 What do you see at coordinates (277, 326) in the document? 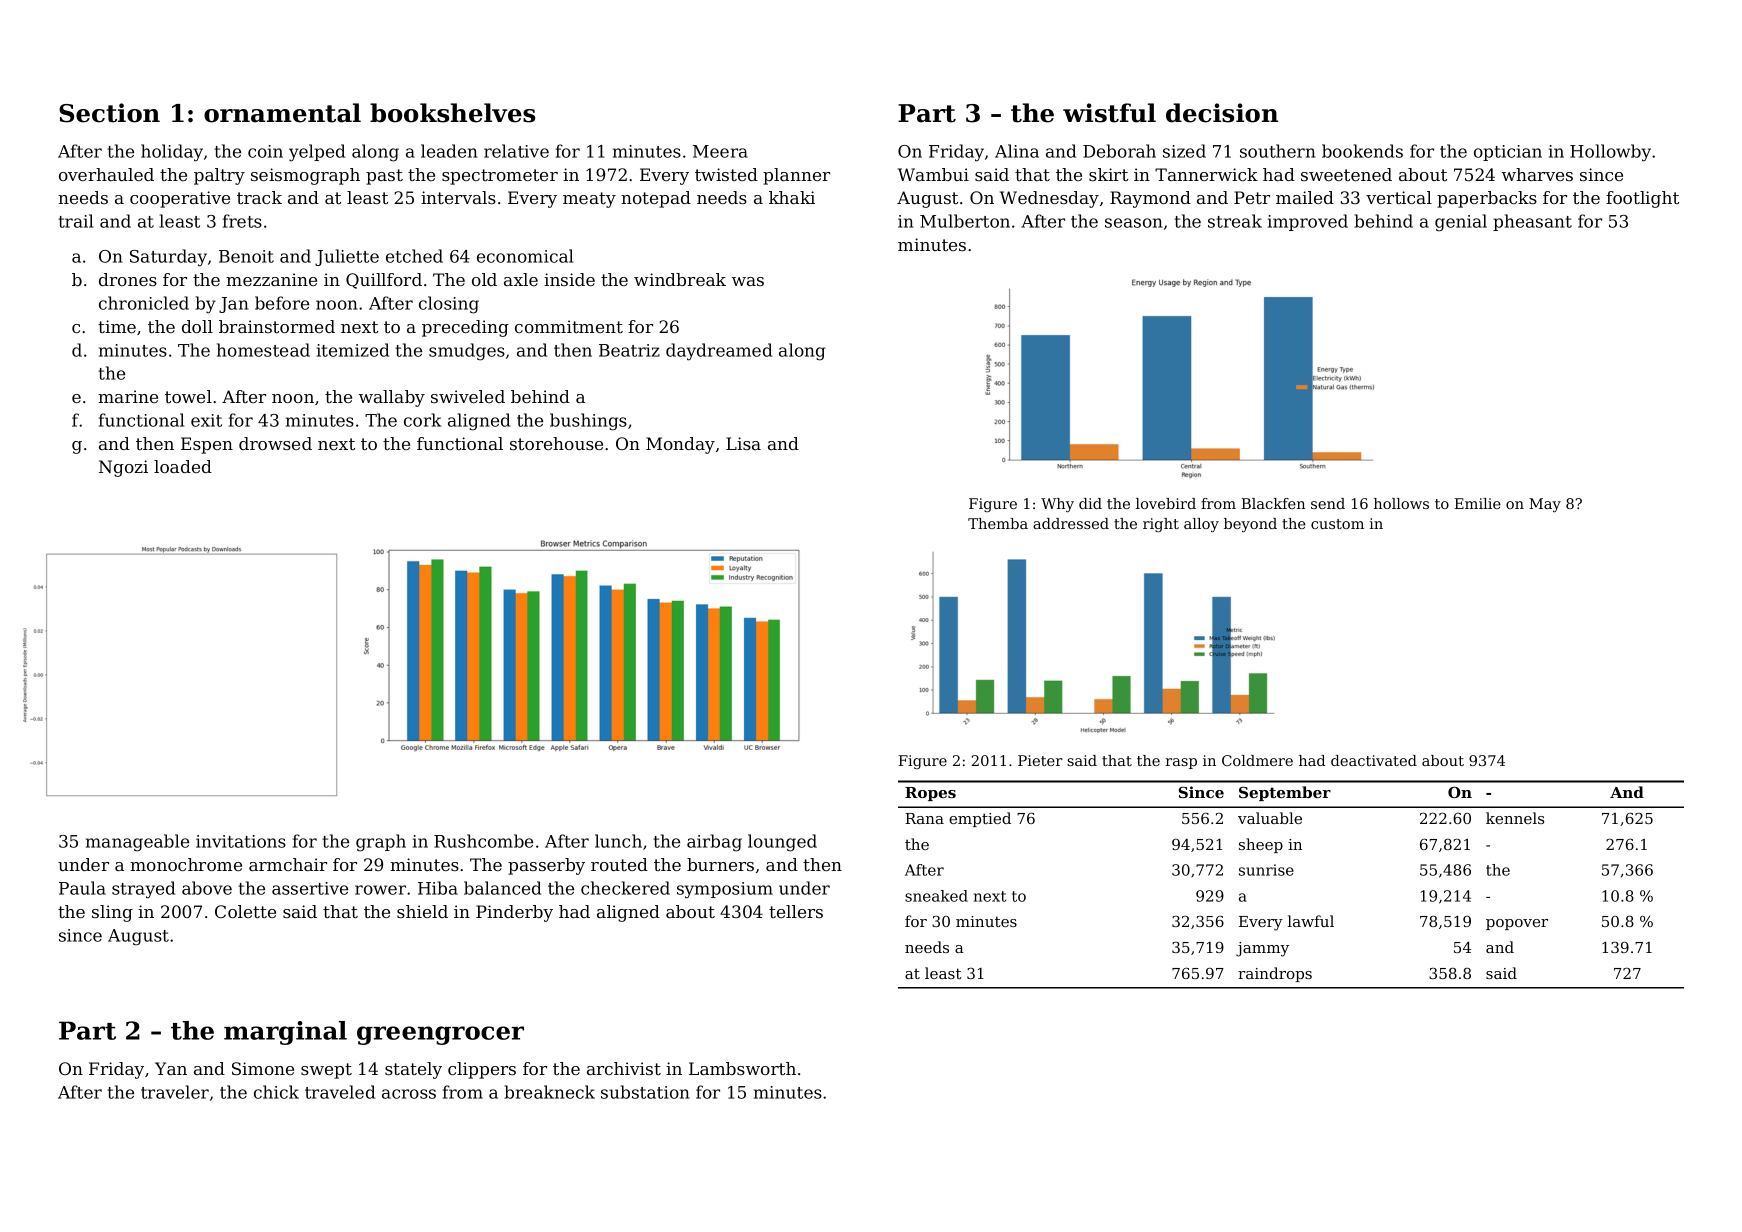
I see `brainstormed` at bounding box center [277, 326].
